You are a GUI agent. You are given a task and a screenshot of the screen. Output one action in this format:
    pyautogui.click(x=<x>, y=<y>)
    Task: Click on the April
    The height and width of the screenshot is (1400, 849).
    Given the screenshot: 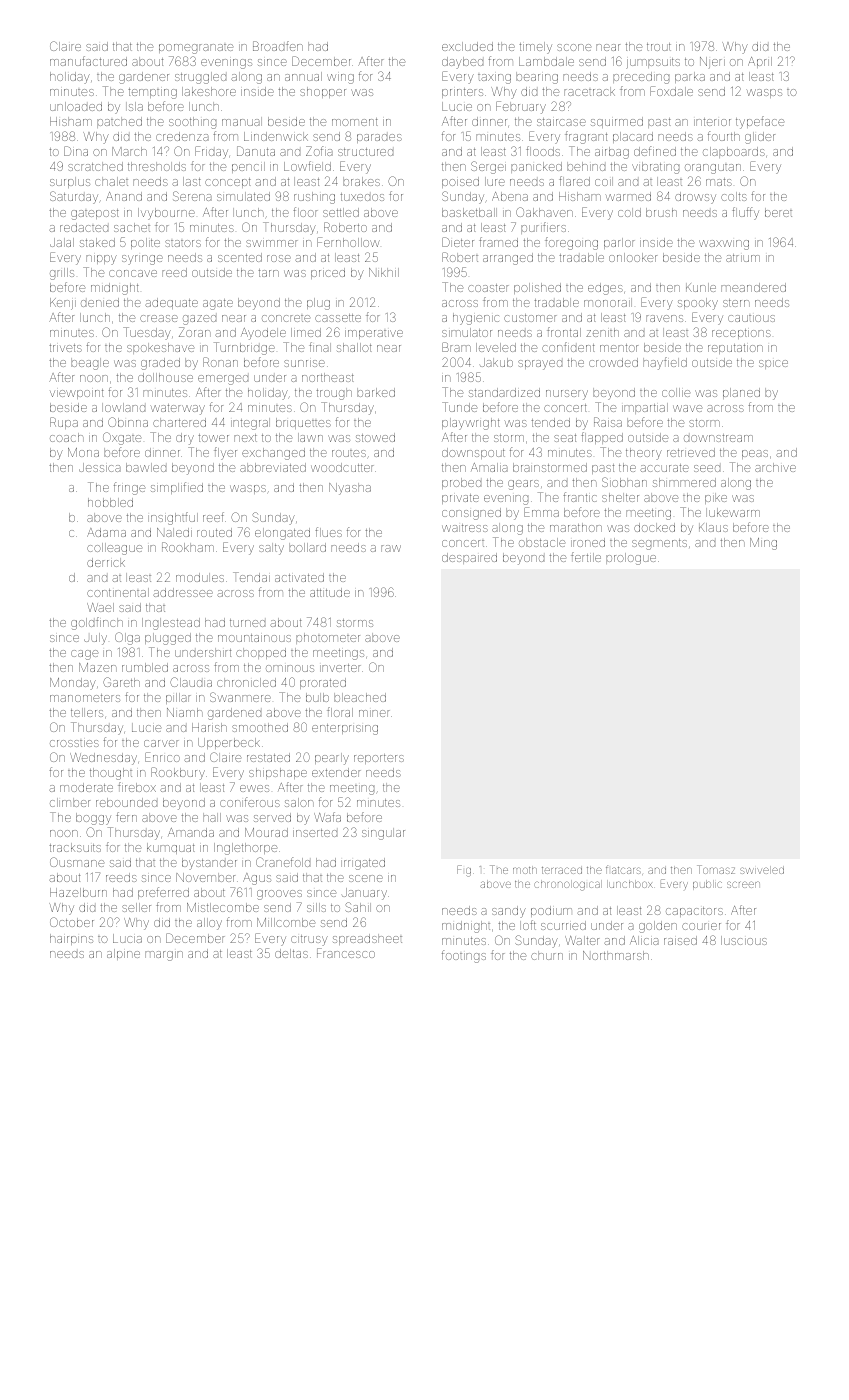 What is the action you would take?
    pyautogui.click(x=760, y=62)
